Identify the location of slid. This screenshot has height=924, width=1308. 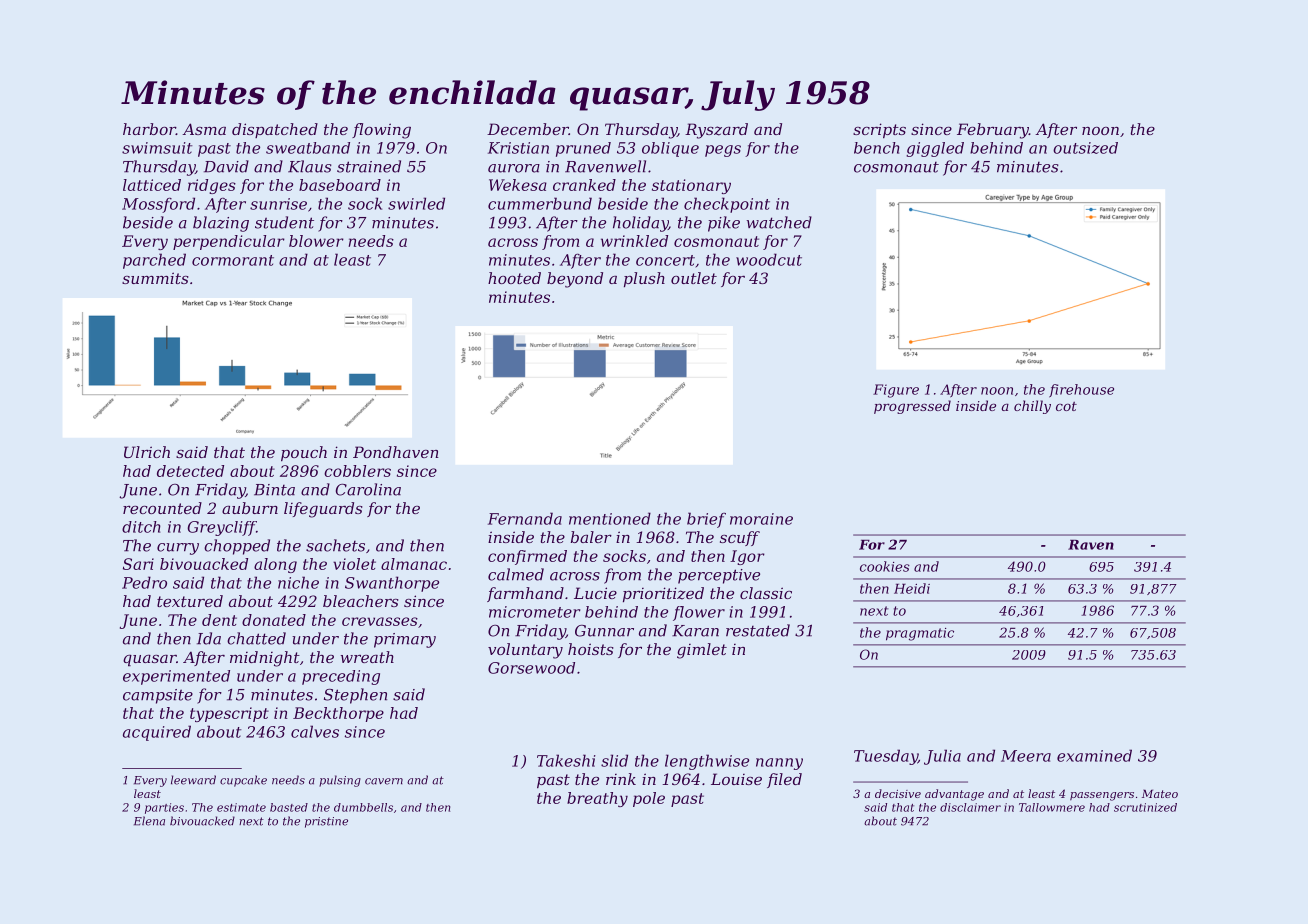
(614, 760).
